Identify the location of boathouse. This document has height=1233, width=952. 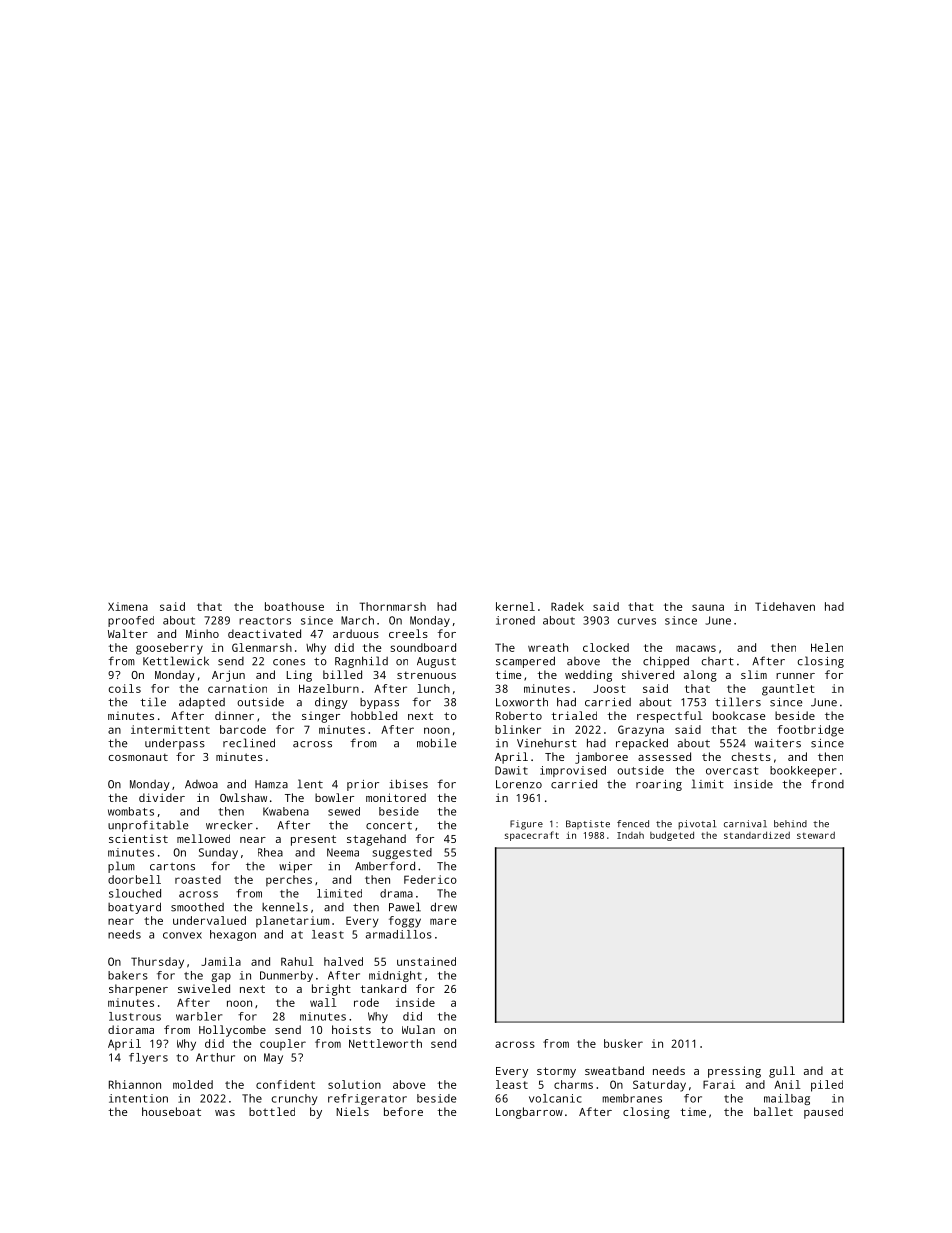
(294, 606).
